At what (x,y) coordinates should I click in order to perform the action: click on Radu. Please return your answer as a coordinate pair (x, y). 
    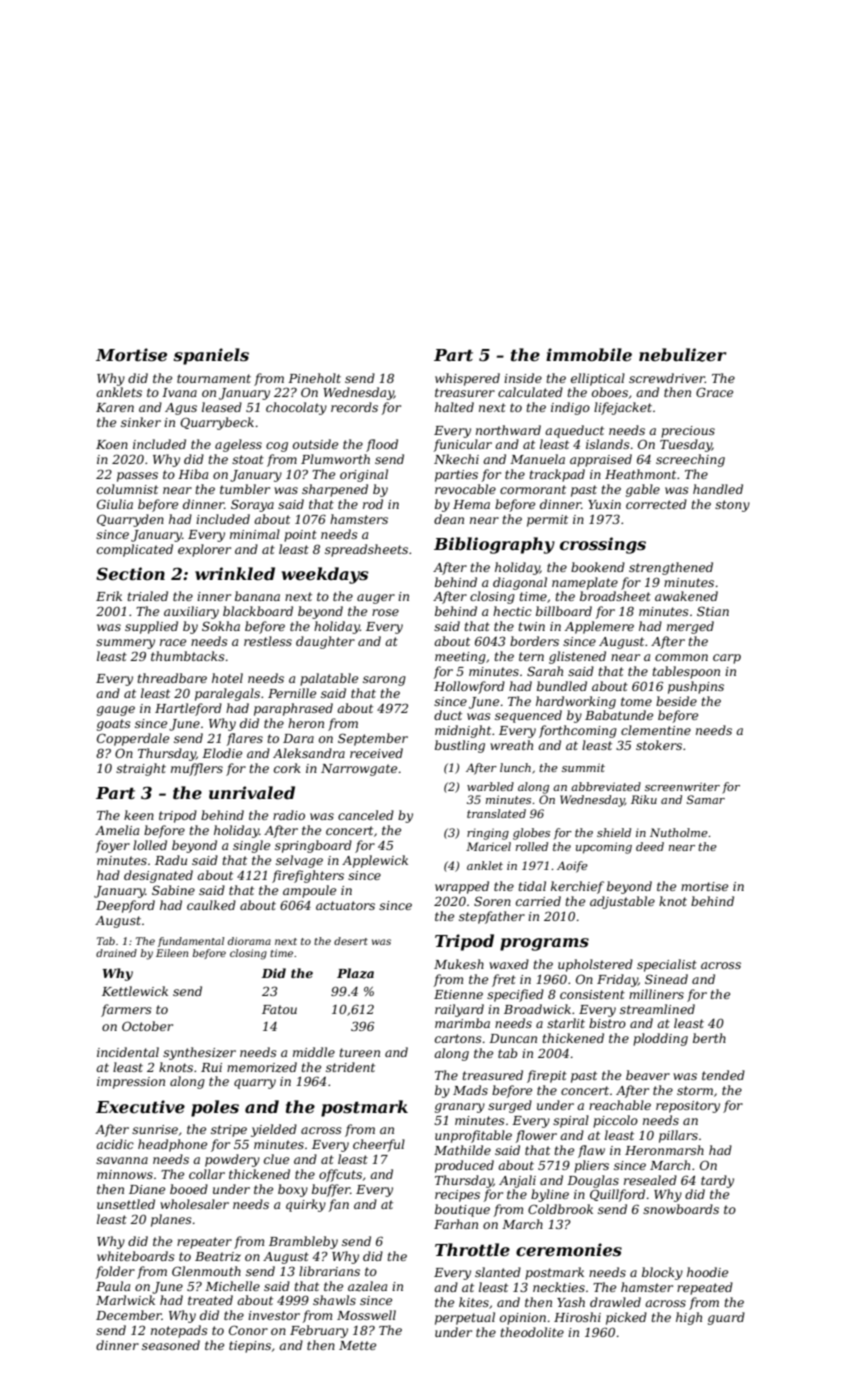
    Looking at the image, I should click on (171, 860).
